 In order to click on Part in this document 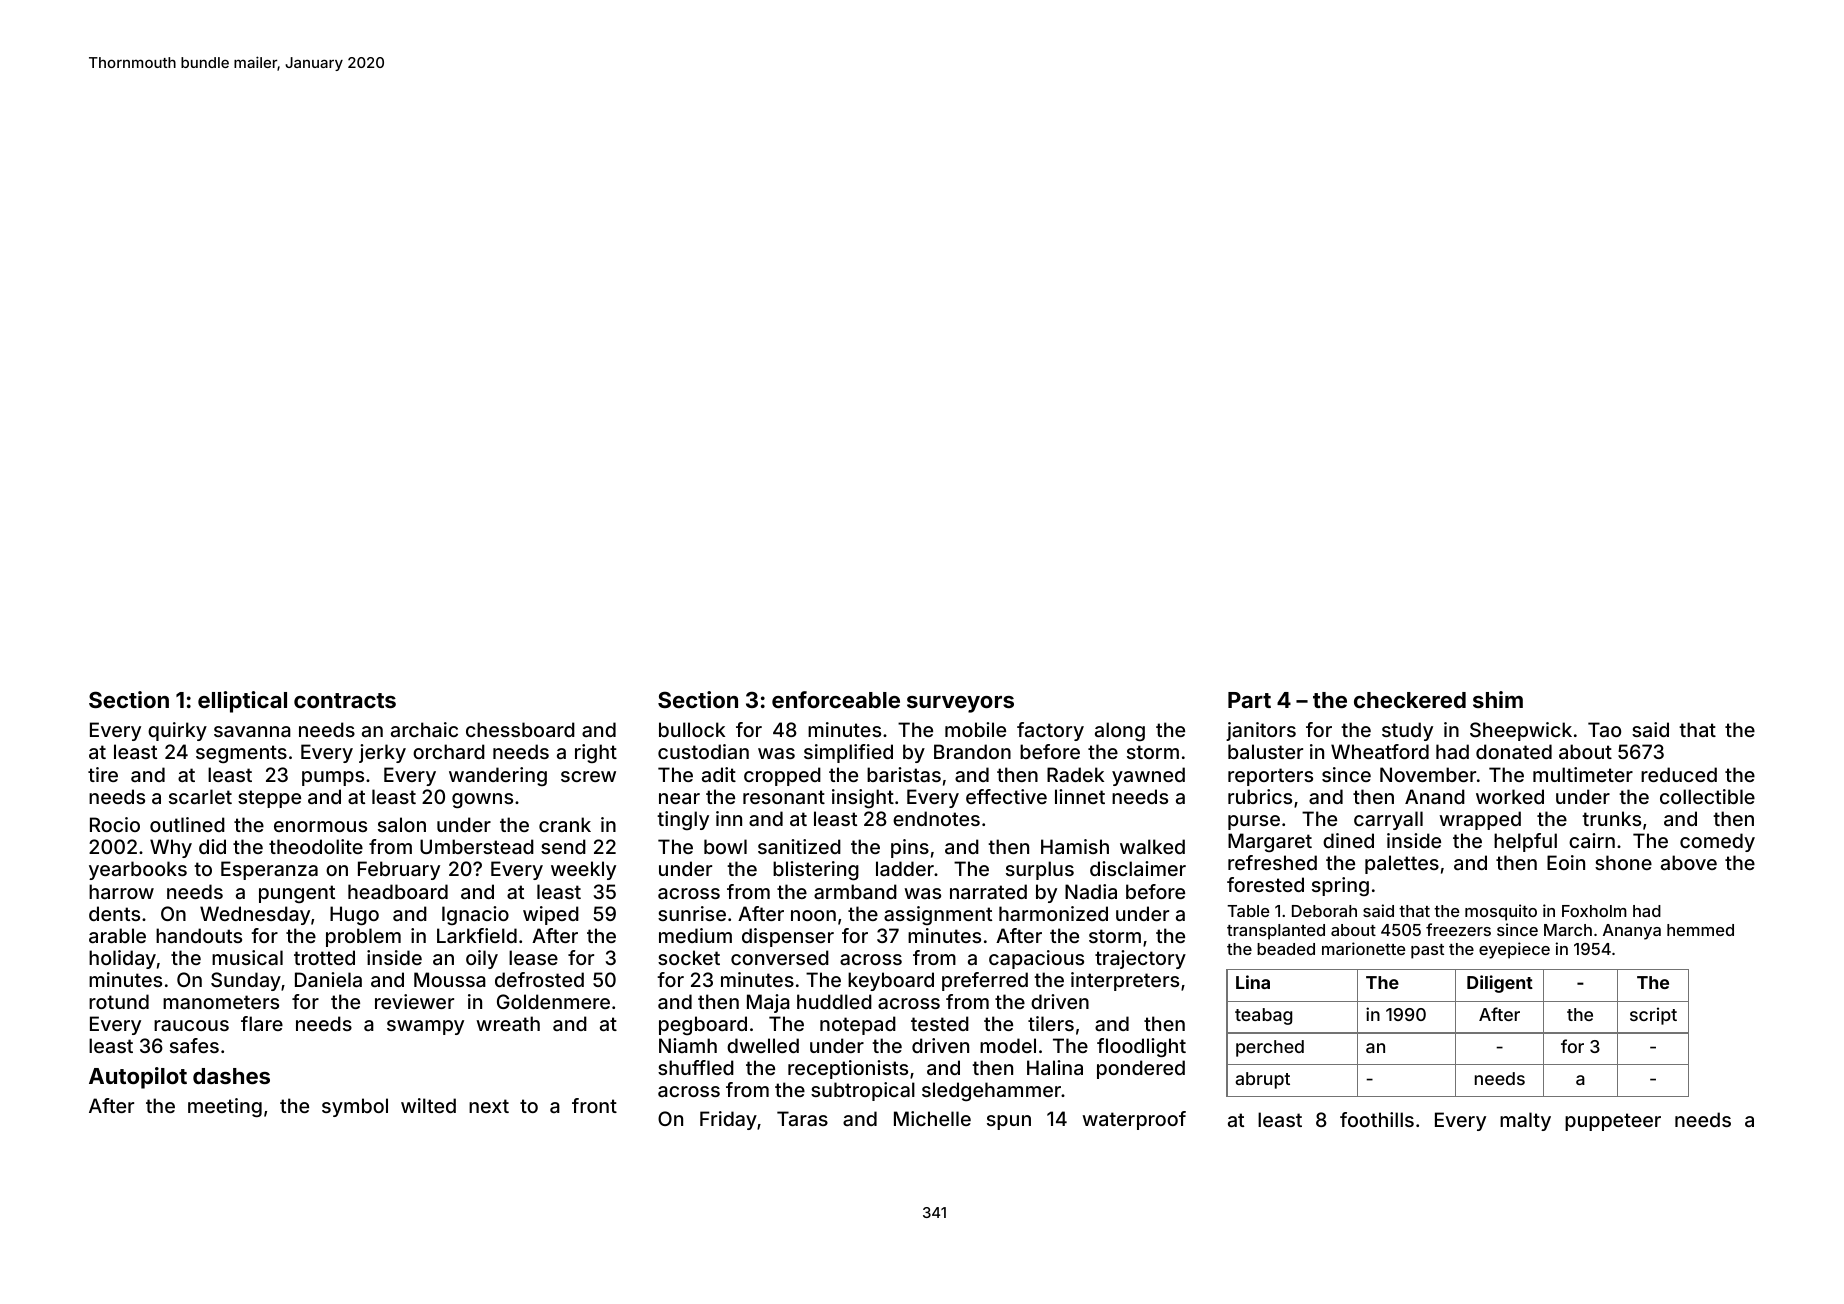, I will do `click(1249, 700)`.
